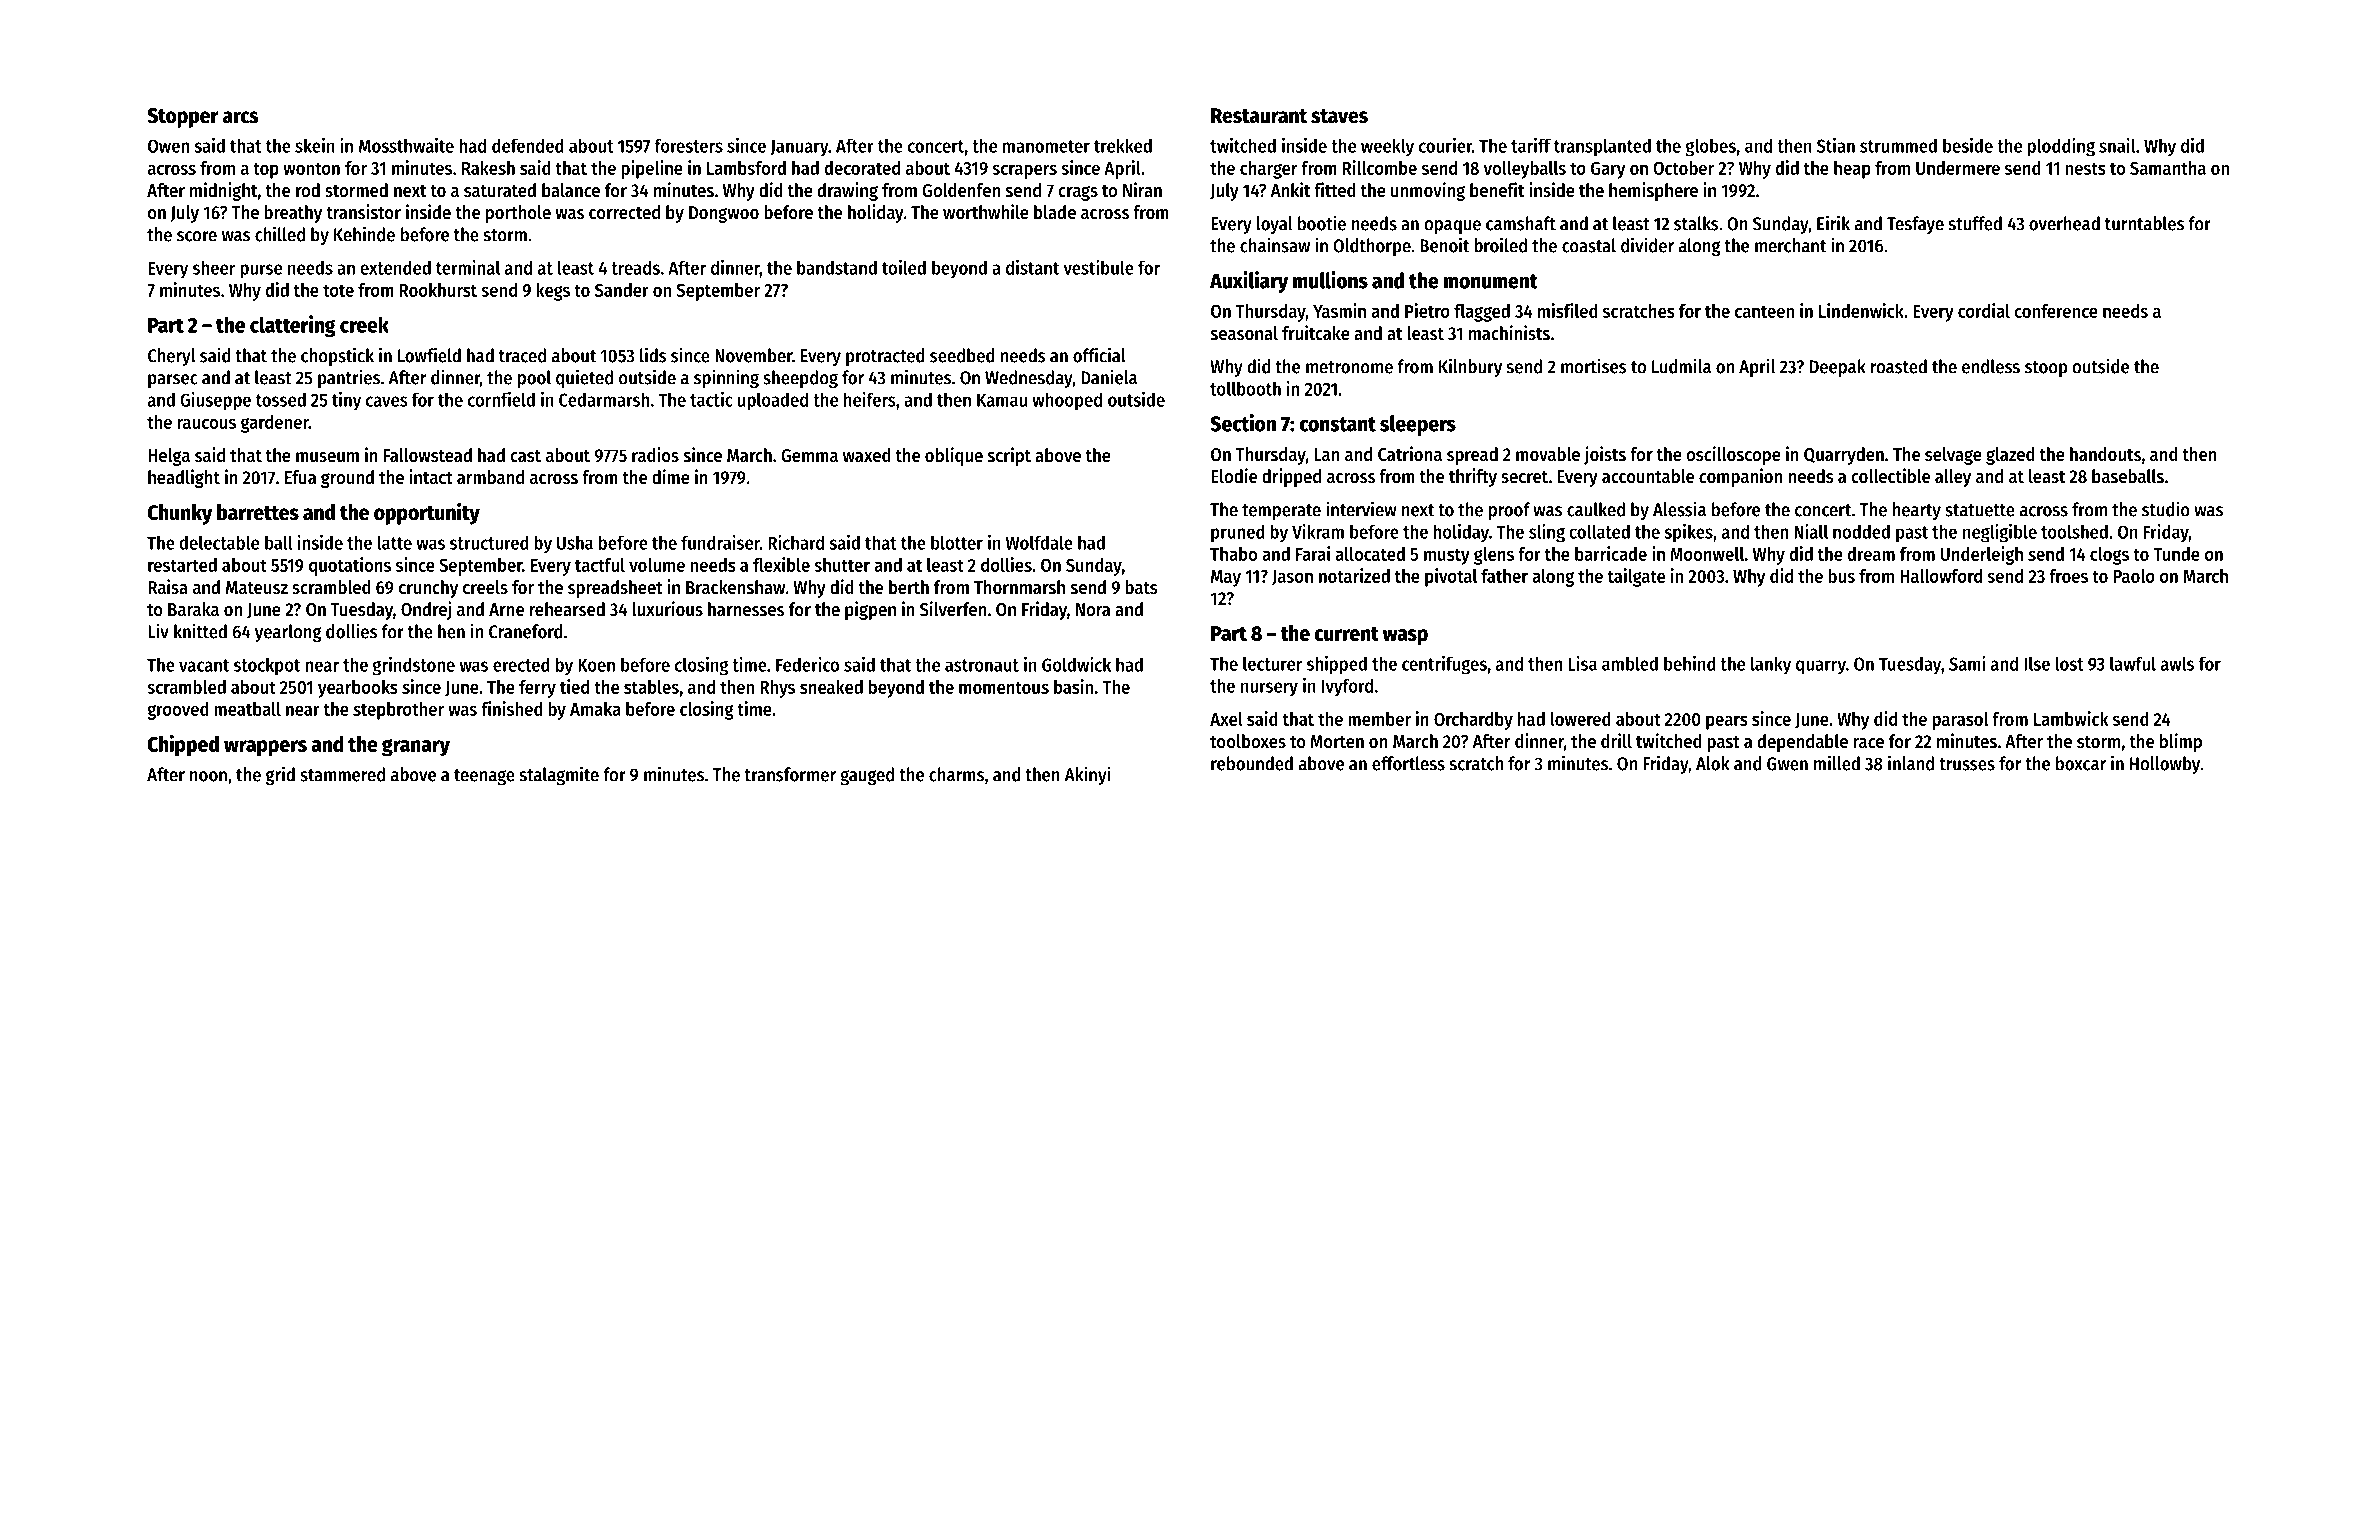  Describe the element at coordinates (1491, 281) in the screenshot. I see `monument` at that location.
